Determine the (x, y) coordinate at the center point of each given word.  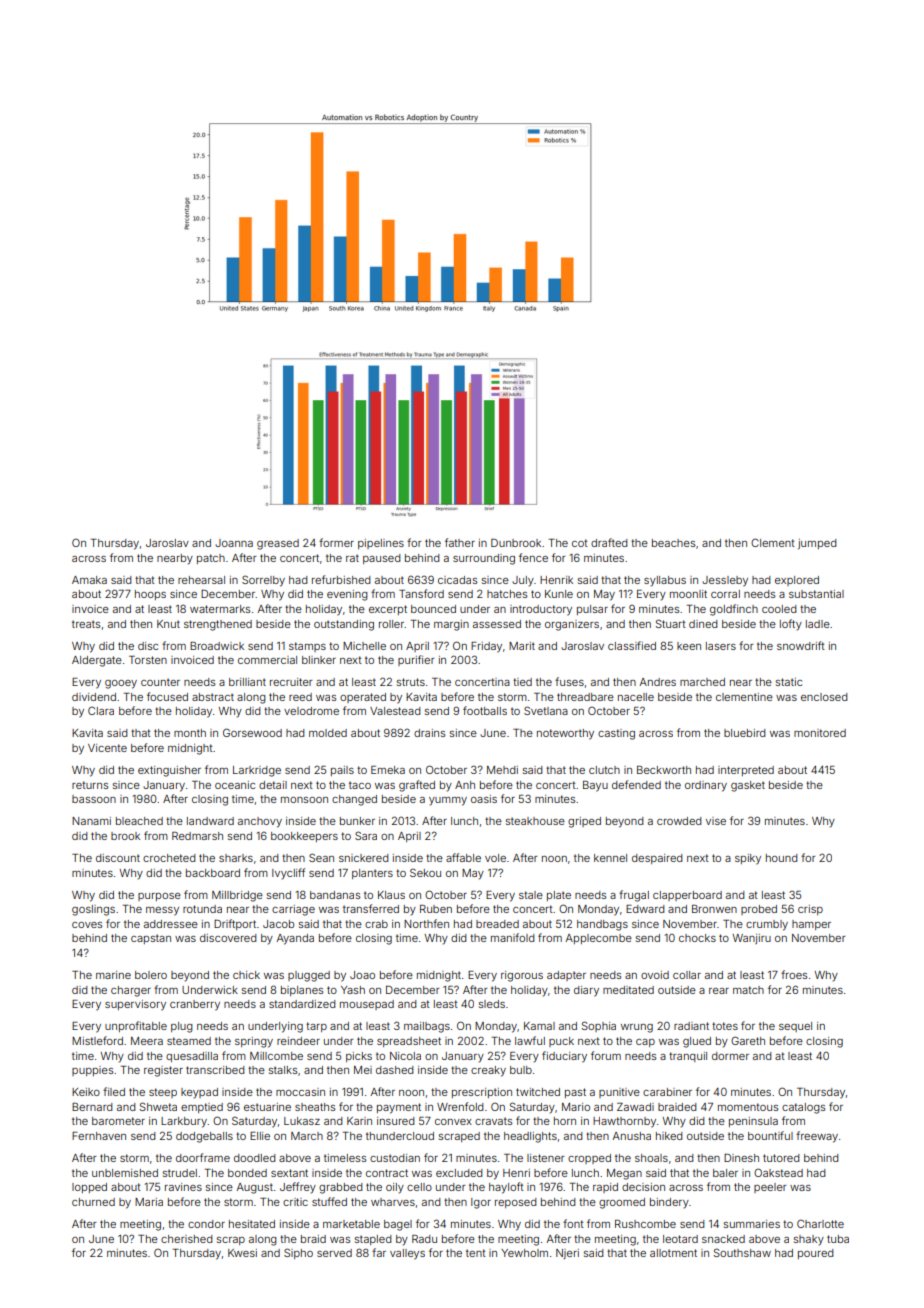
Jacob (278, 924)
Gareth (748, 1040)
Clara (101, 710)
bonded (247, 1173)
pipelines (381, 544)
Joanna (234, 543)
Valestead (395, 711)
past (575, 1093)
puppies (92, 1071)
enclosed (824, 697)
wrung (637, 1028)
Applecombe (598, 939)
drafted (609, 542)
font (573, 1223)
